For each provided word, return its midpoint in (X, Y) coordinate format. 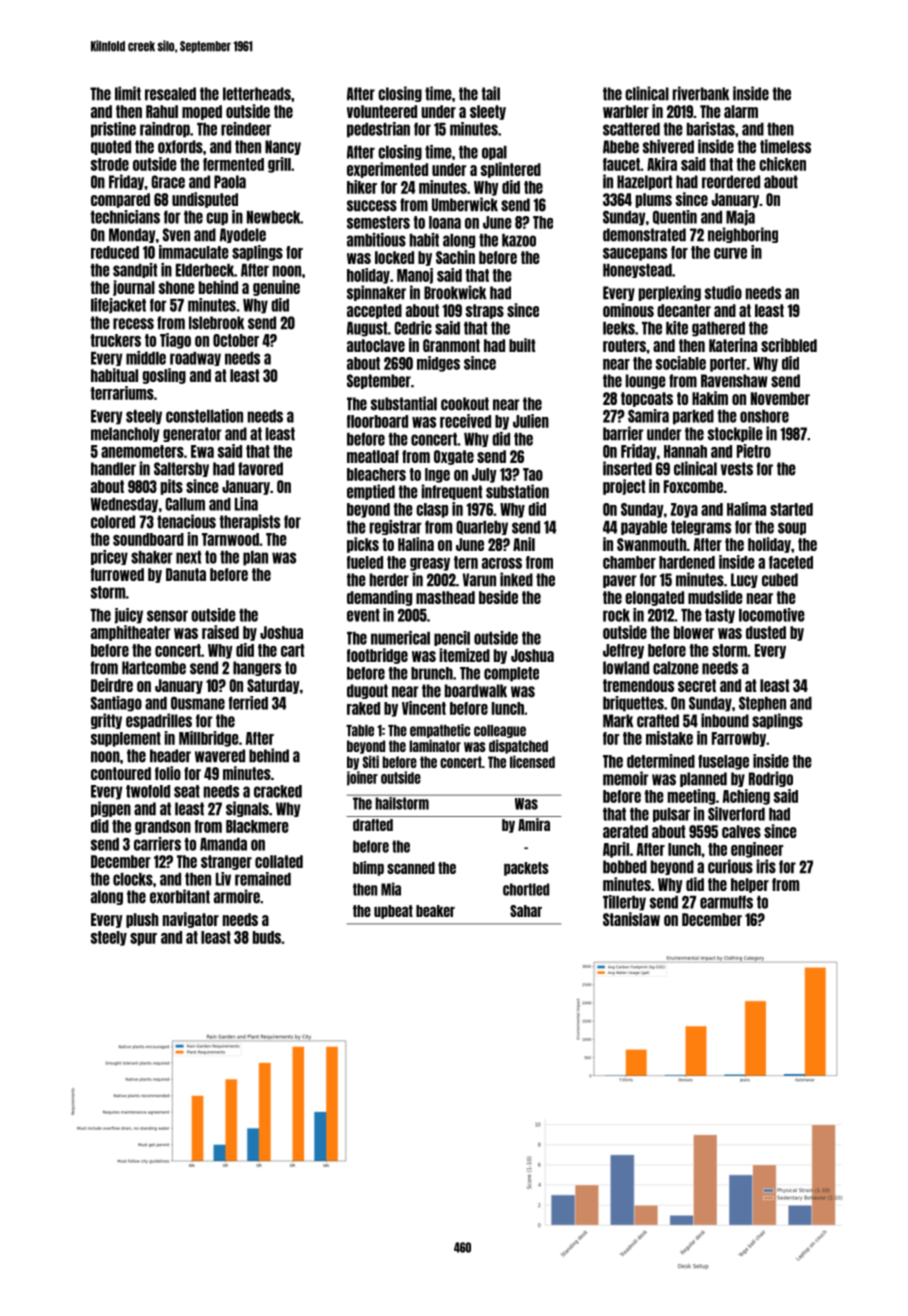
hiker (362, 187)
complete (511, 674)
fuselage (723, 762)
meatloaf (373, 456)
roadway (195, 359)
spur (143, 939)
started (791, 509)
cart (292, 650)
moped (202, 112)
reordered (731, 182)
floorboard (377, 421)
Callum (185, 504)
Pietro (754, 451)
